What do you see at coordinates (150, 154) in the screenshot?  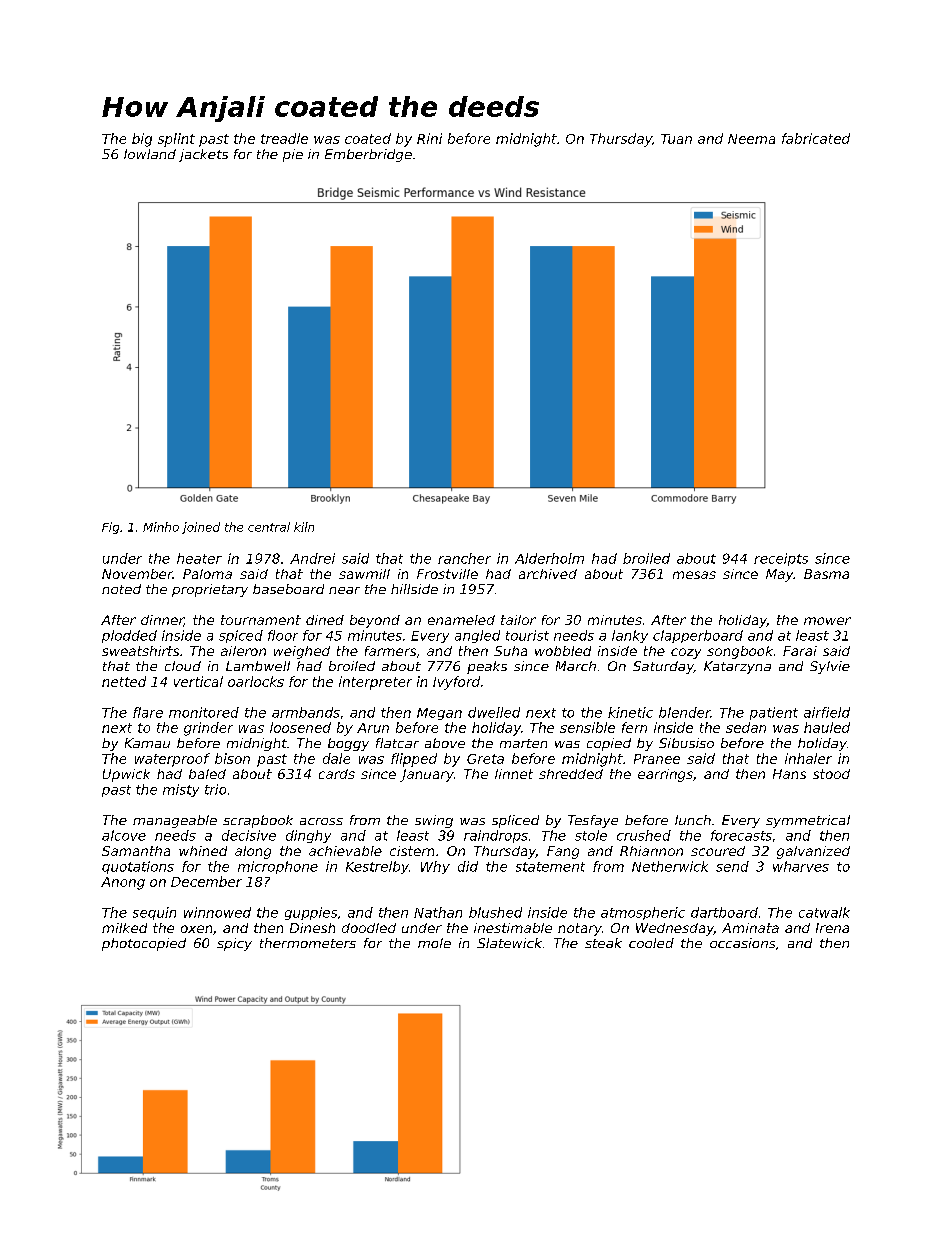 I see `lowland` at bounding box center [150, 154].
